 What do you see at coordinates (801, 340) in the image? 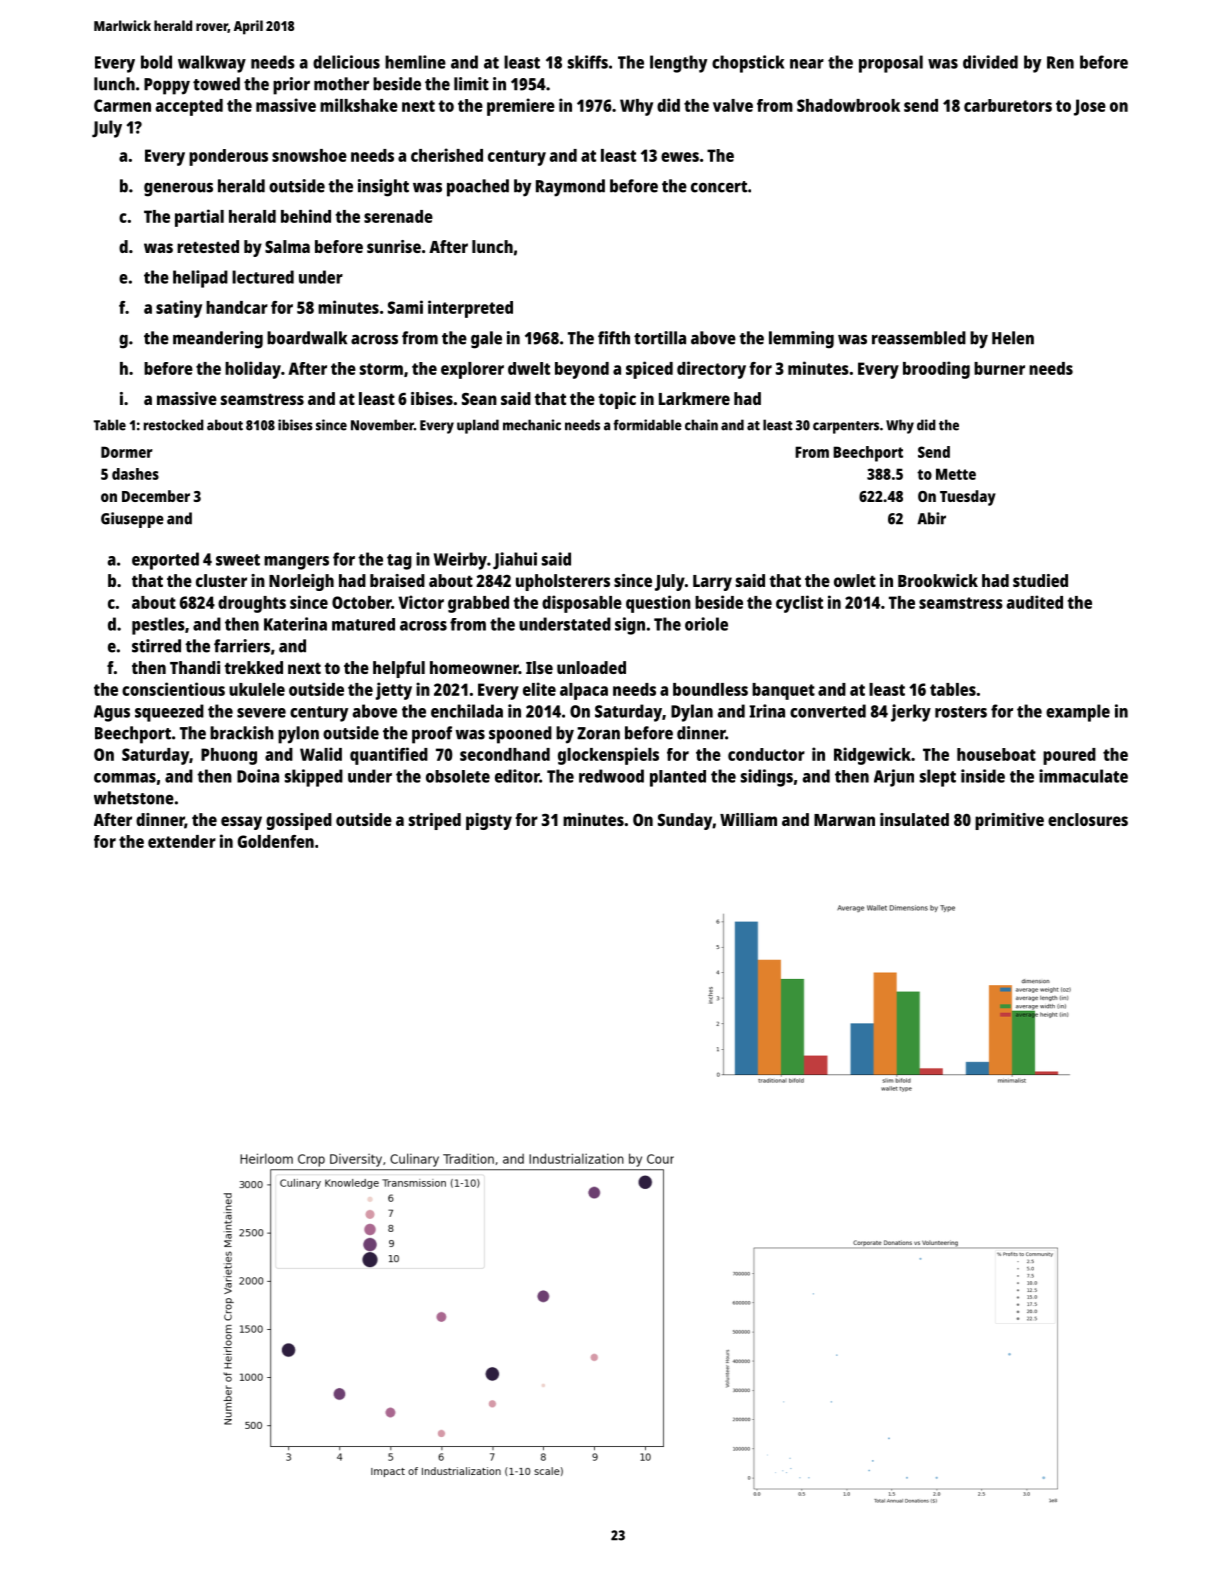
I see `lemming` at bounding box center [801, 340].
